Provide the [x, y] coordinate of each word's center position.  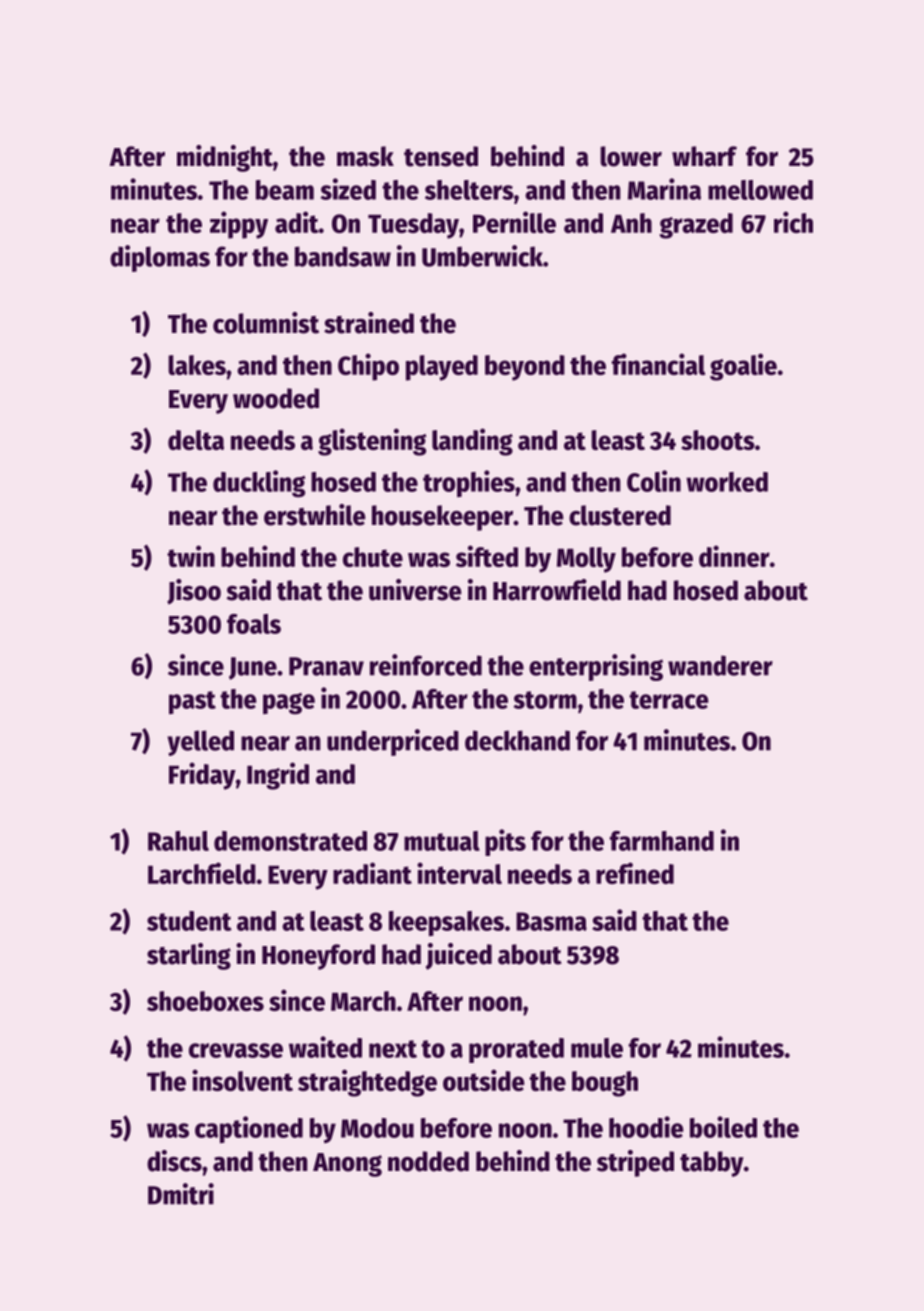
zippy [239, 225]
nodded [428, 1161]
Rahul [178, 841]
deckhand [517, 740]
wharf [704, 156]
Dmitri [181, 1194]
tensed [441, 156]
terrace [669, 700]
